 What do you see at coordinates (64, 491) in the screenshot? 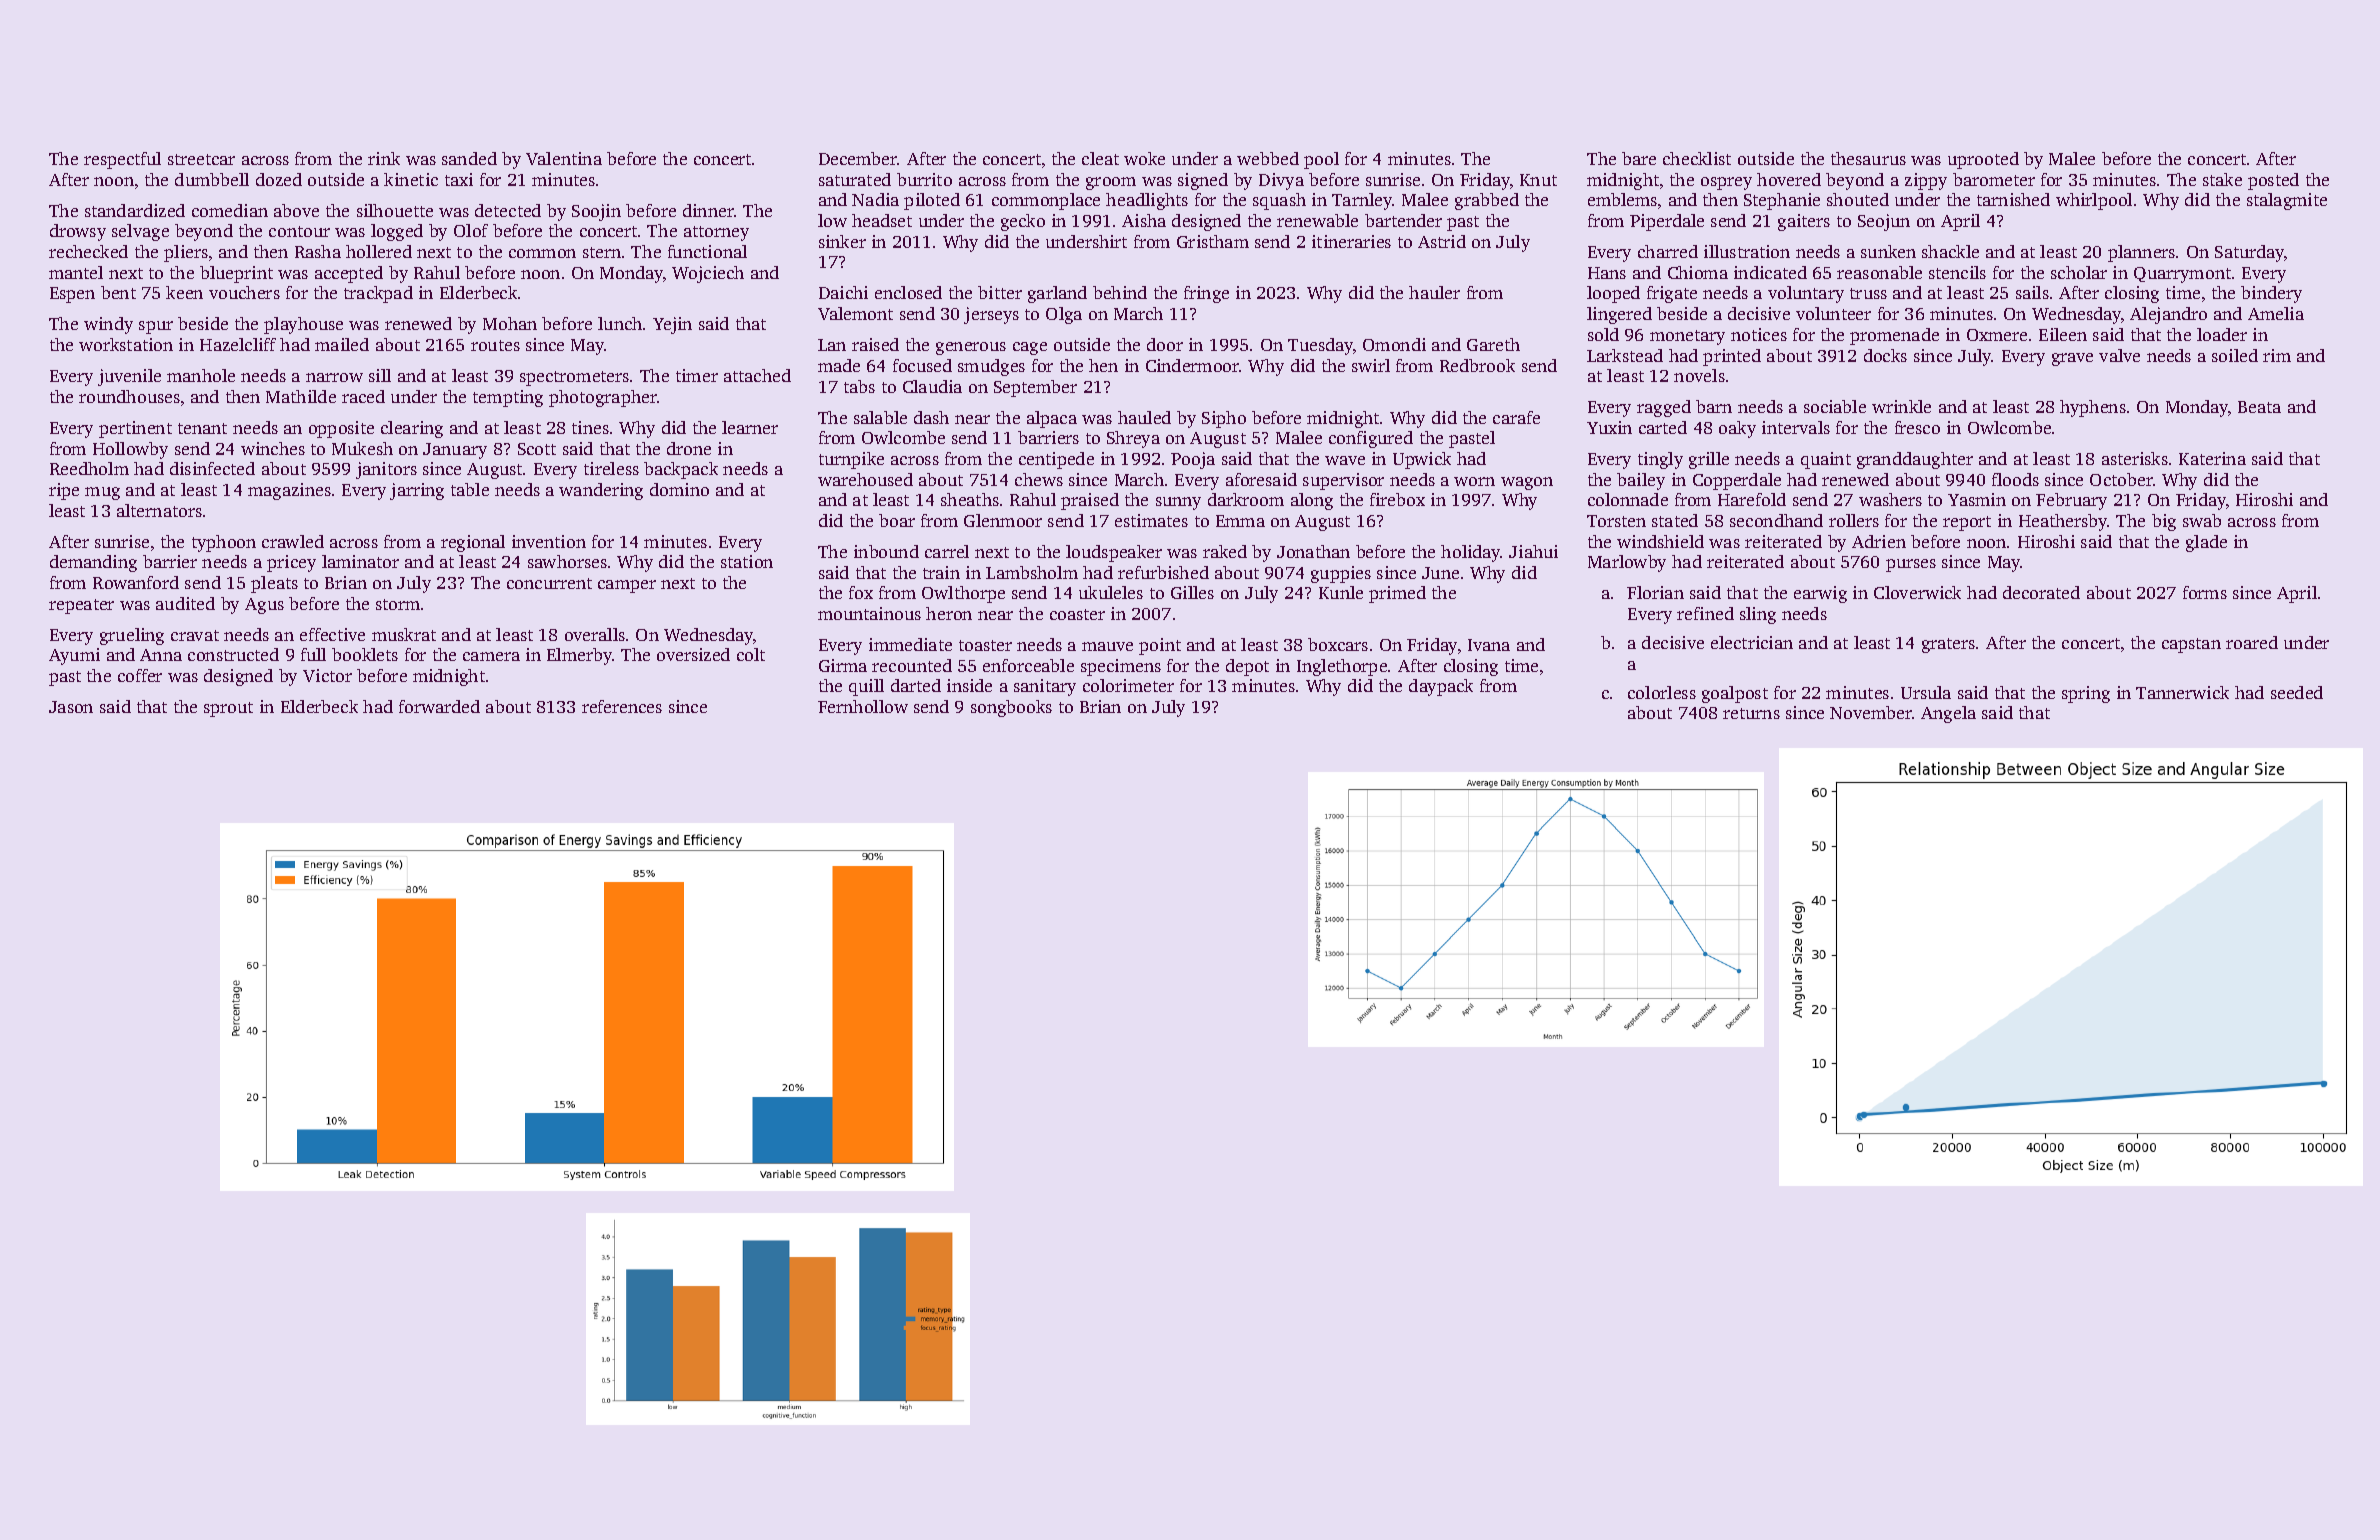
I see `ripe` at bounding box center [64, 491].
